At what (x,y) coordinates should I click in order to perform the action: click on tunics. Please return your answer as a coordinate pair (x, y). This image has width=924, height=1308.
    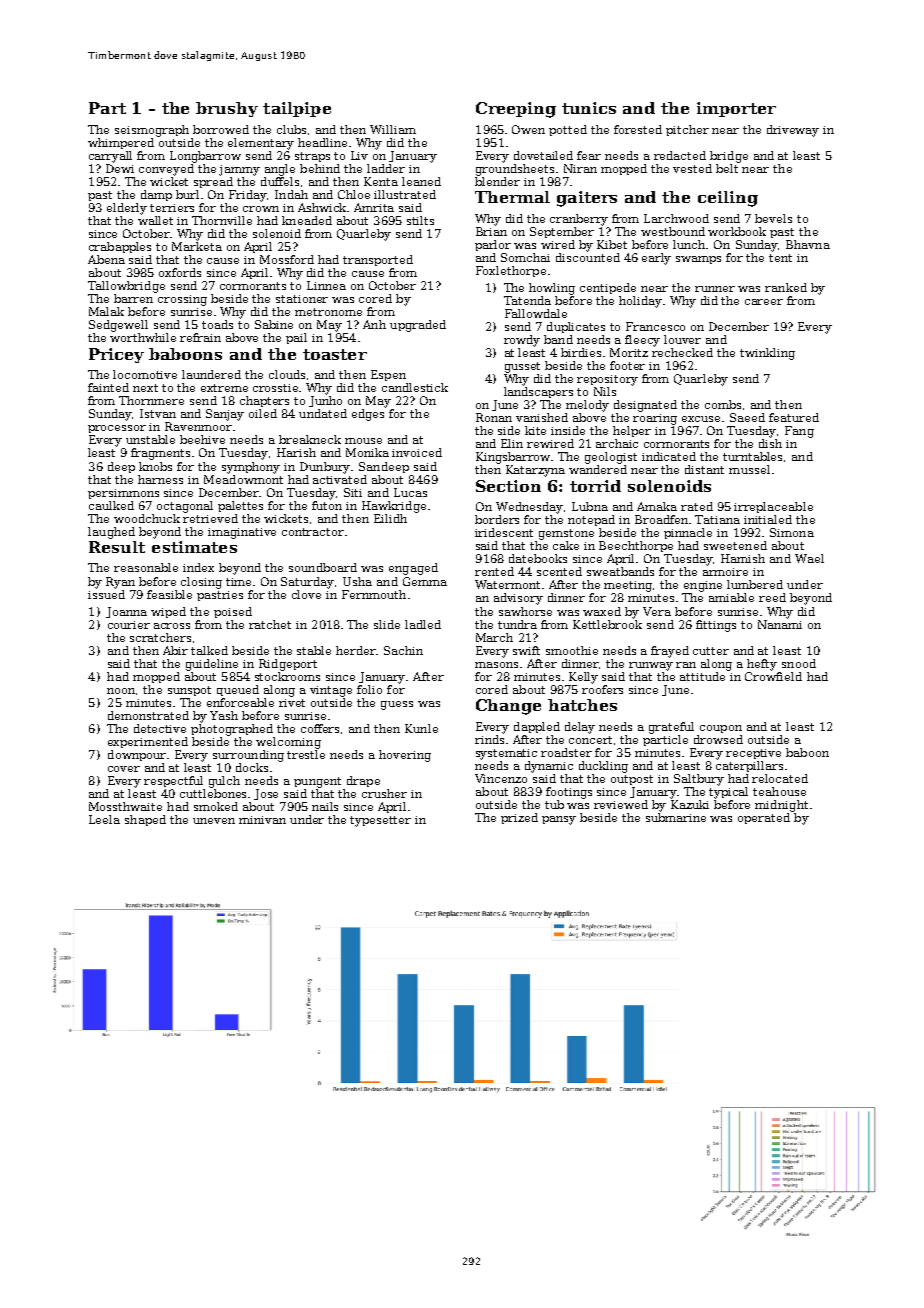
    Looking at the image, I should click on (589, 108).
